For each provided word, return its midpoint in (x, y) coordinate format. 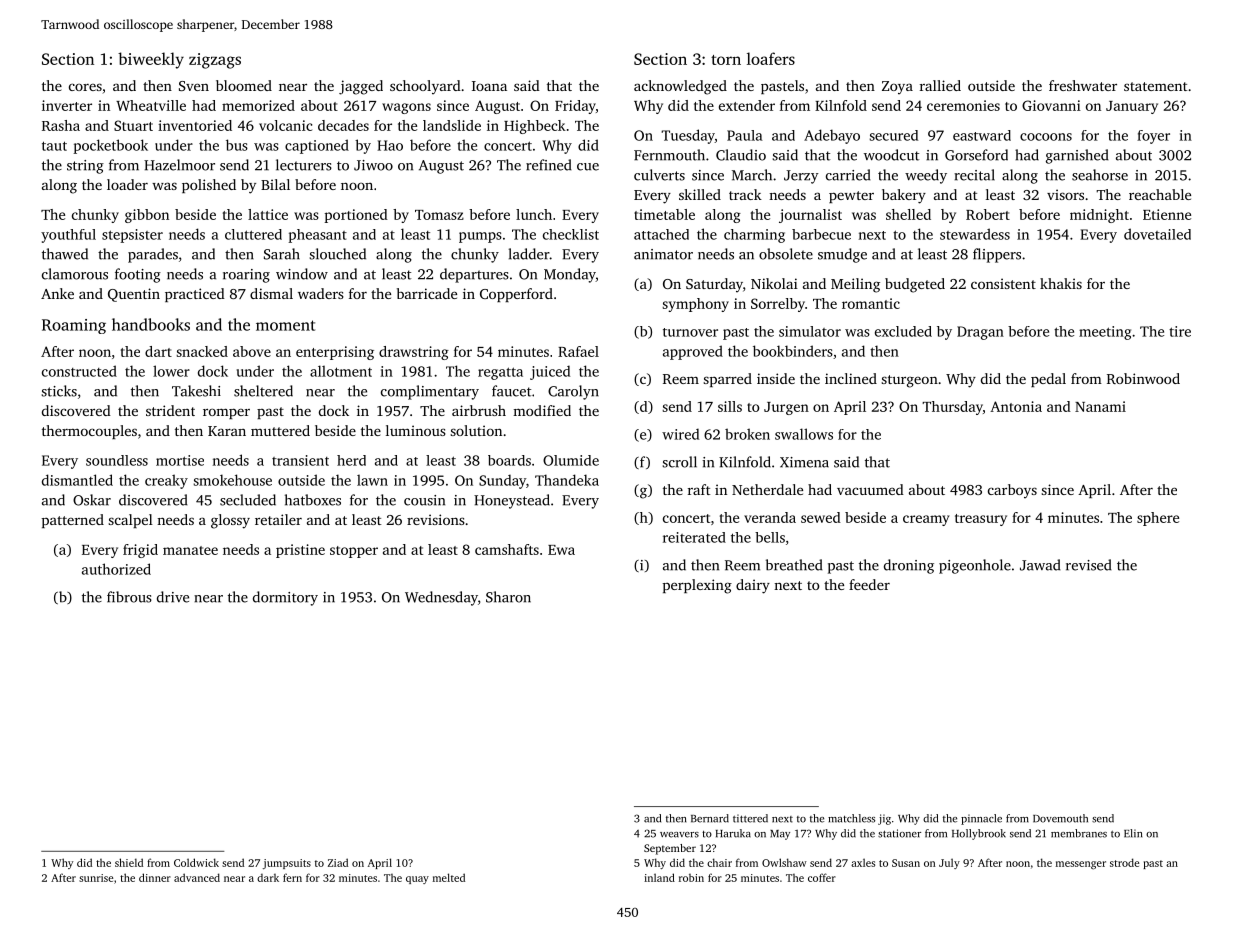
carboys (1012, 491)
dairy (753, 586)
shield (129, 862)
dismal (271, 293)
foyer (1153, 137)
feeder (869, 584)
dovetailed (1157, 234)
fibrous (129, 597)
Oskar (92, 500)
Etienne (1167, 214)
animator (663, 254)
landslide (452, 125)
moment (285, 325)
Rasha (61, 125)
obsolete (786, 254)
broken (747, 434)
